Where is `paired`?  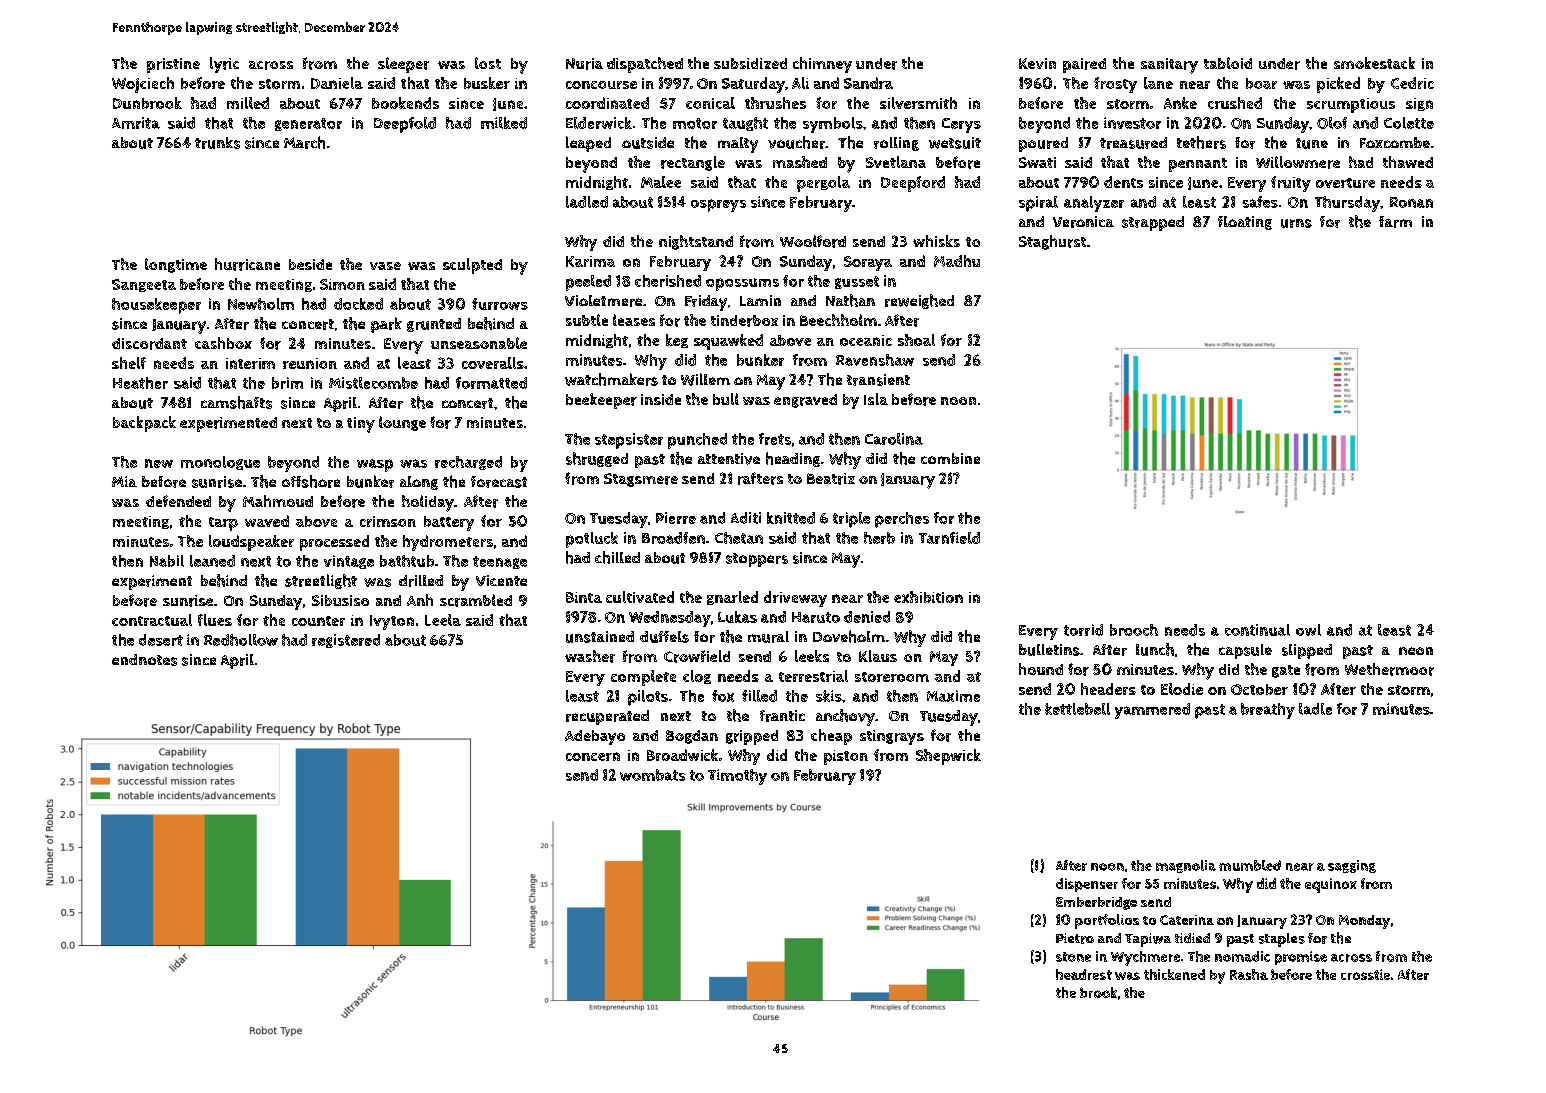 paired is located at coordinates (1084, 65).
